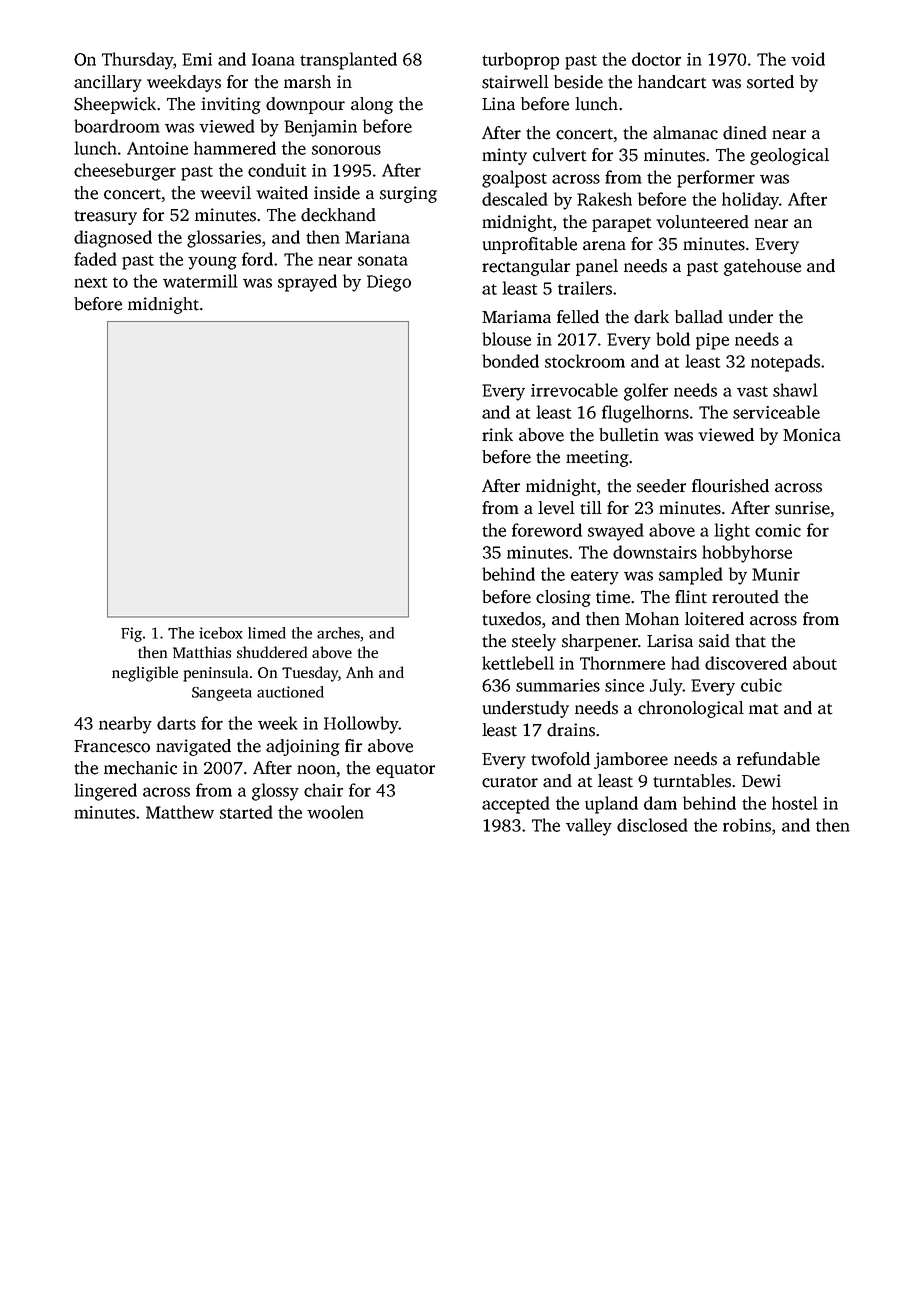  I want to click on disclosed, so click(652, 825).
